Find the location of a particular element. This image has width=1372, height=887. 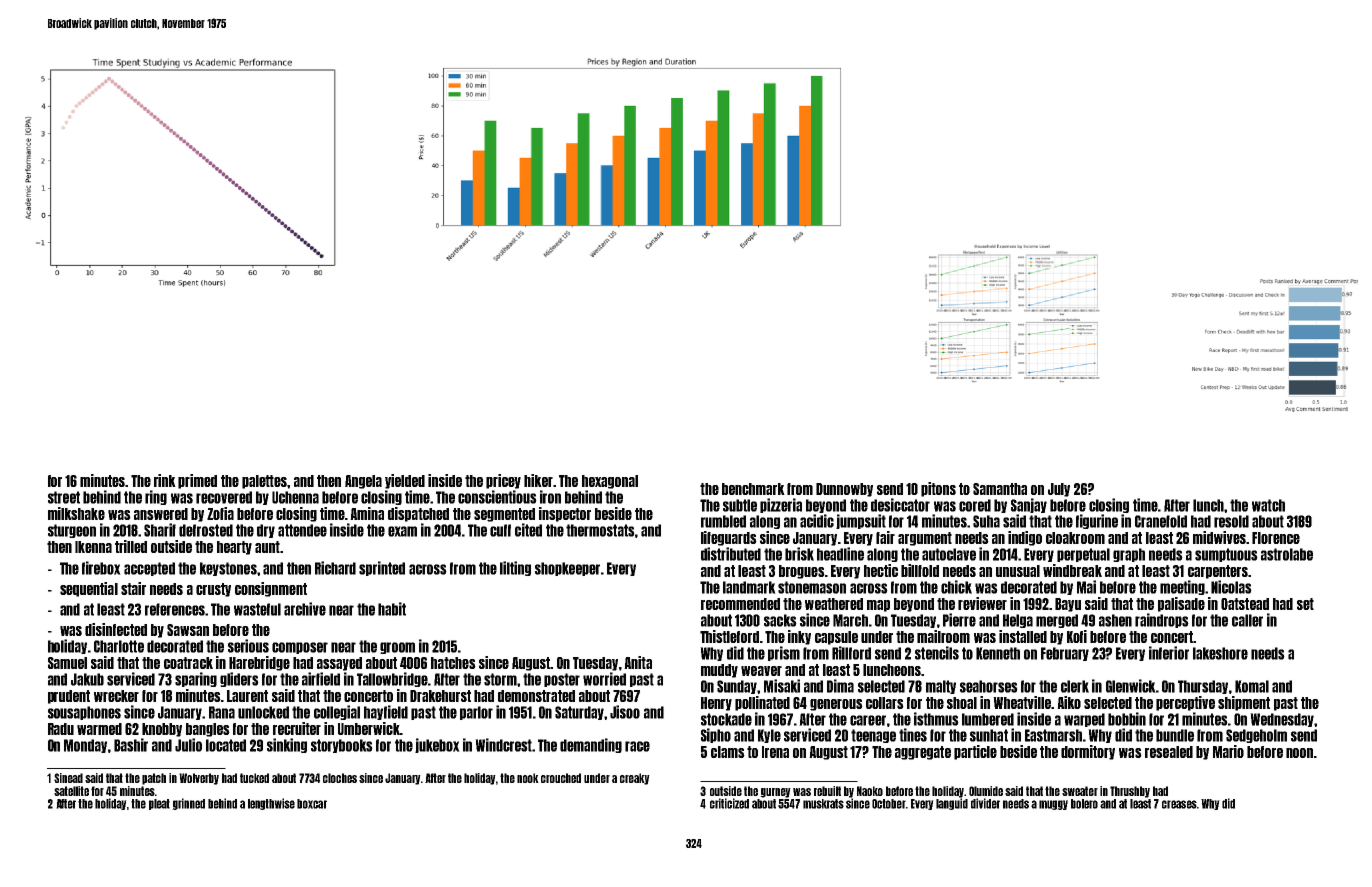

carpenters is located at coordinates (1218, 572).
